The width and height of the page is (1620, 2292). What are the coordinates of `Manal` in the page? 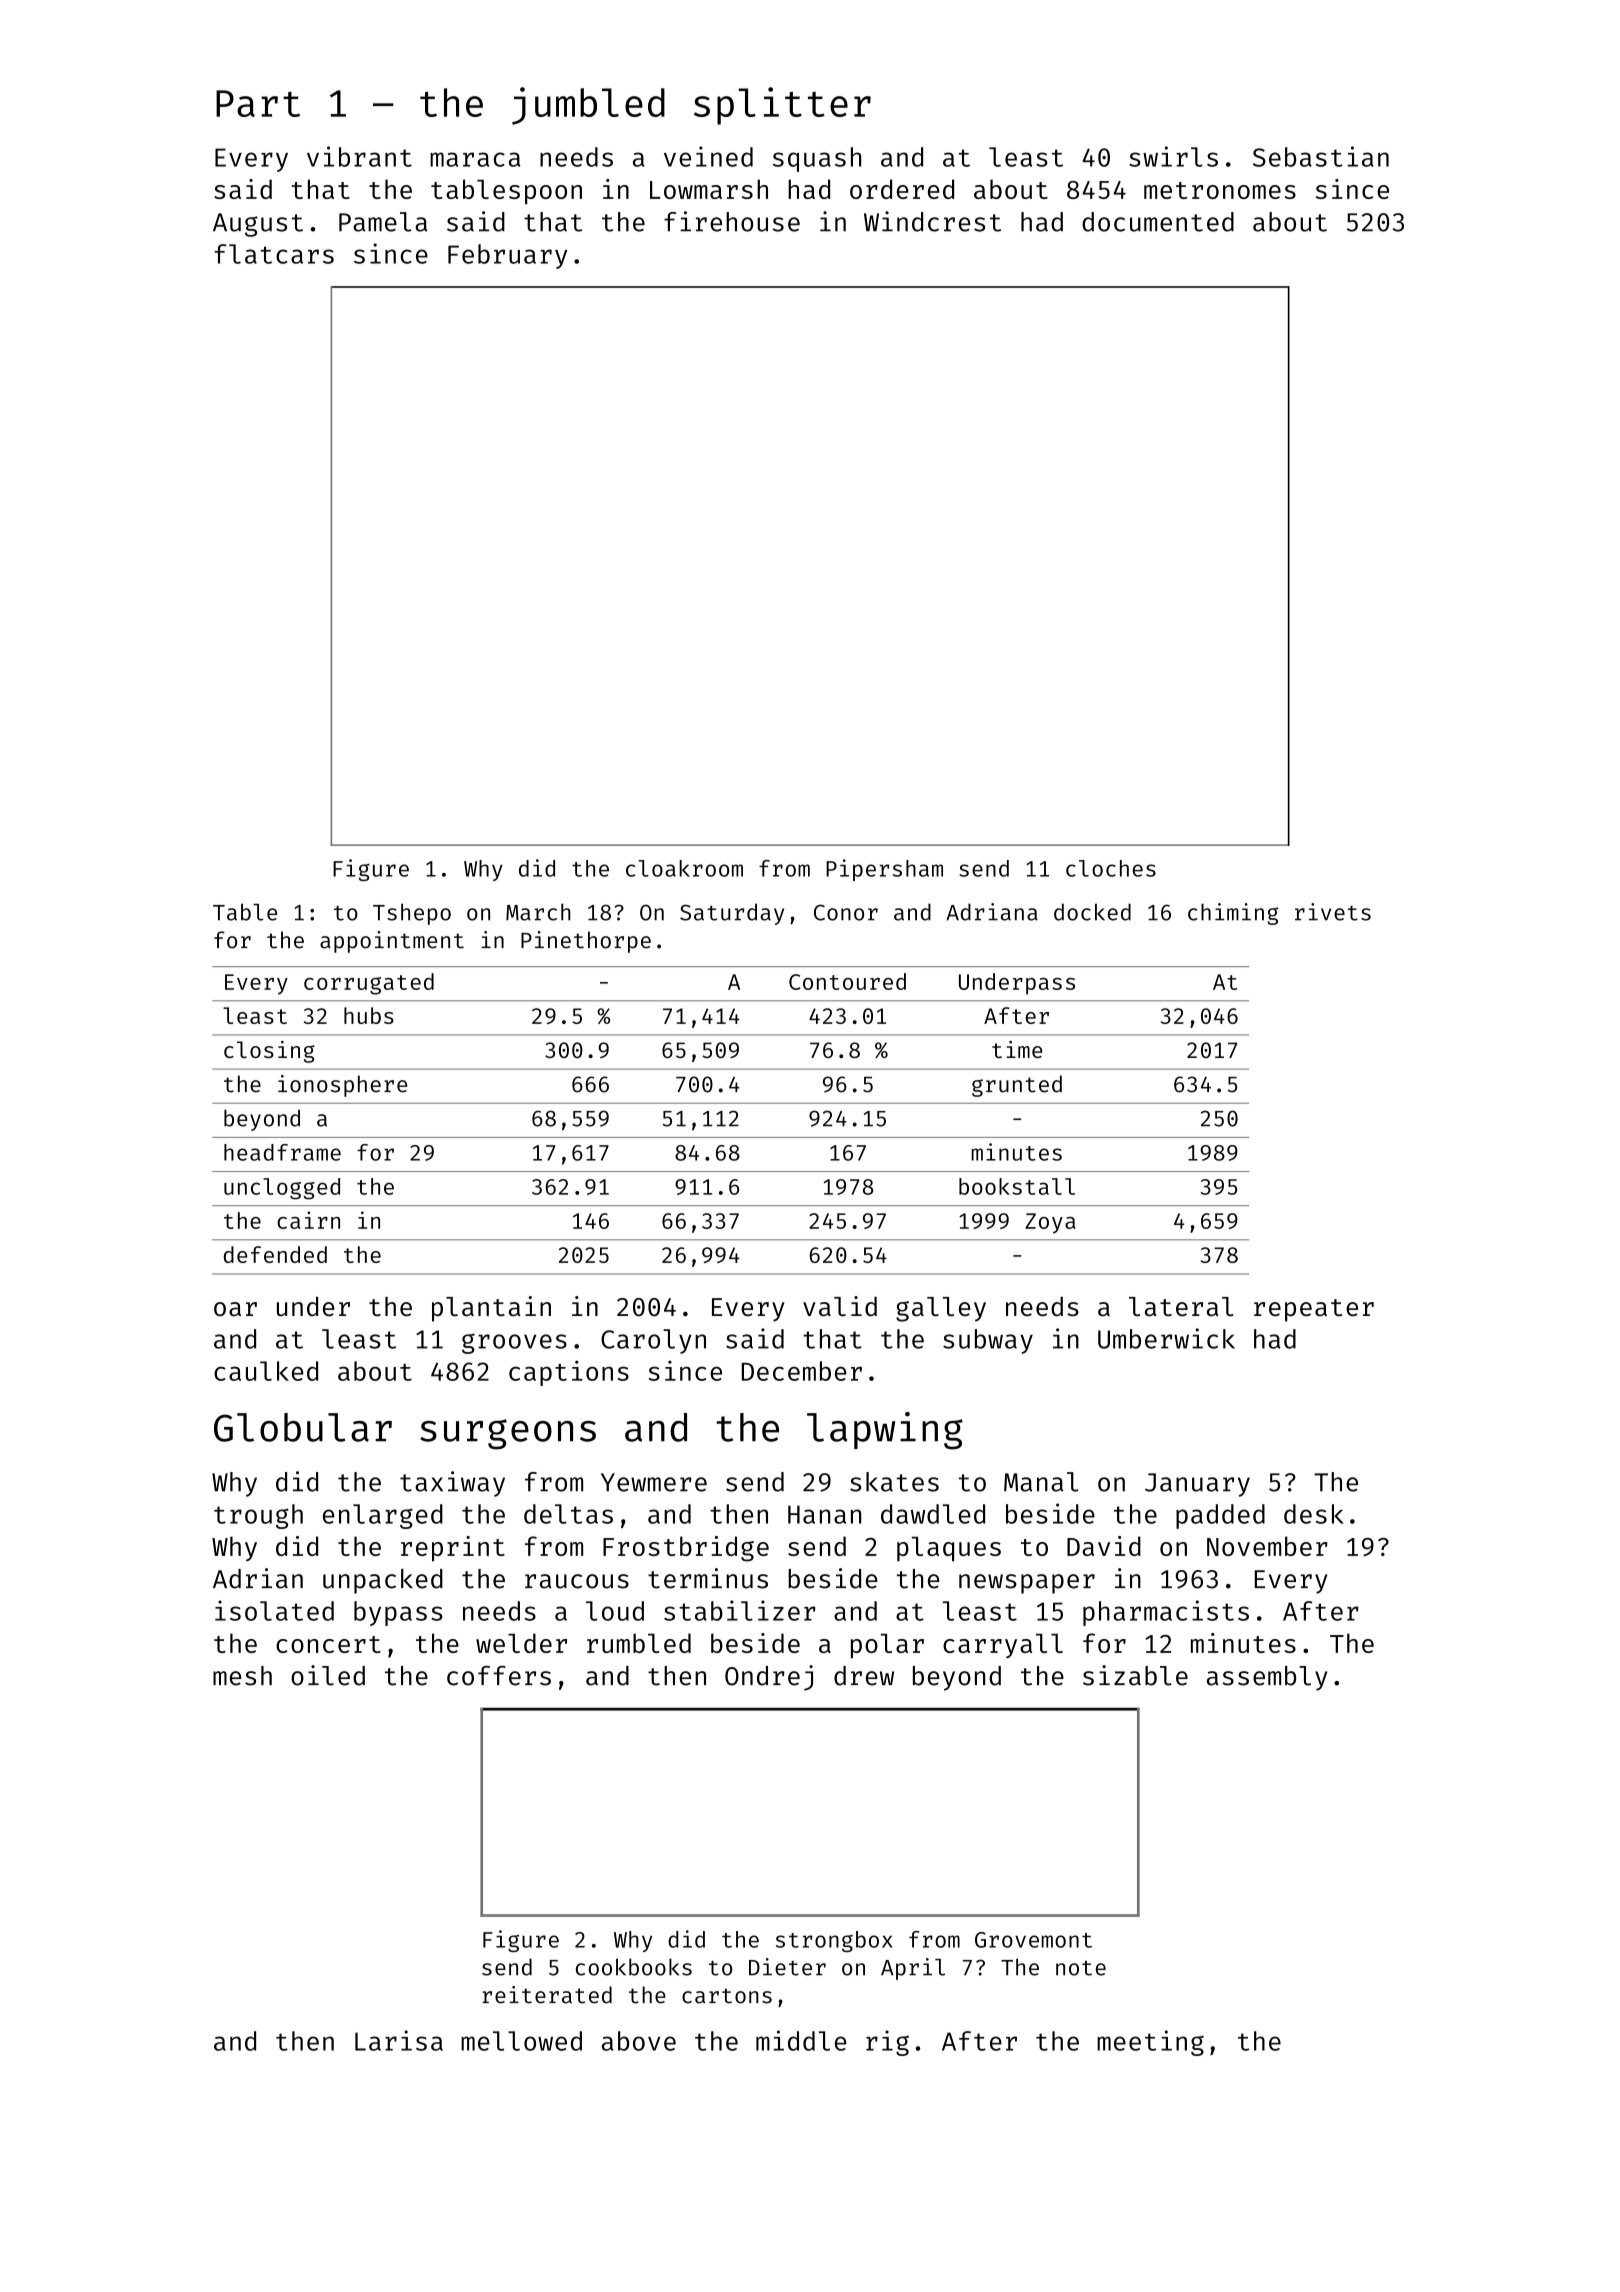 It's located at (1041, 1482).
